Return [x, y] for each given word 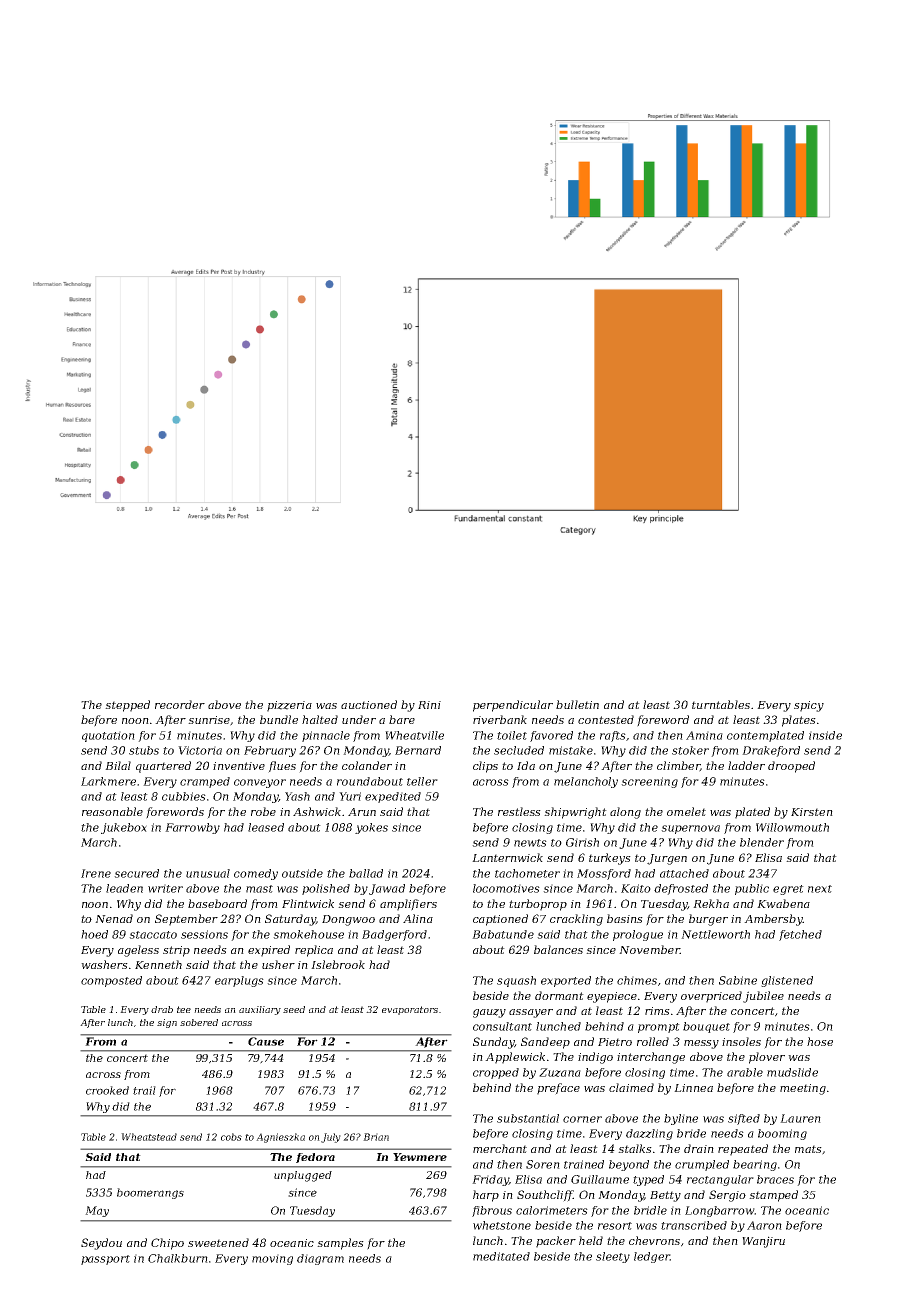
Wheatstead [149, 1137]
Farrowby [192, 828]
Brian [376, 1137]
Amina [704, 735]
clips [485, 767]
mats [808, 1149]
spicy [809, 706]
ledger [652, 1257]
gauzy [489, 1013]
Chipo [167, 1244]
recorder [180, 704]
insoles [741, 1041]
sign [167, 1023]
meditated [501, 1256]
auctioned [369, 704]
